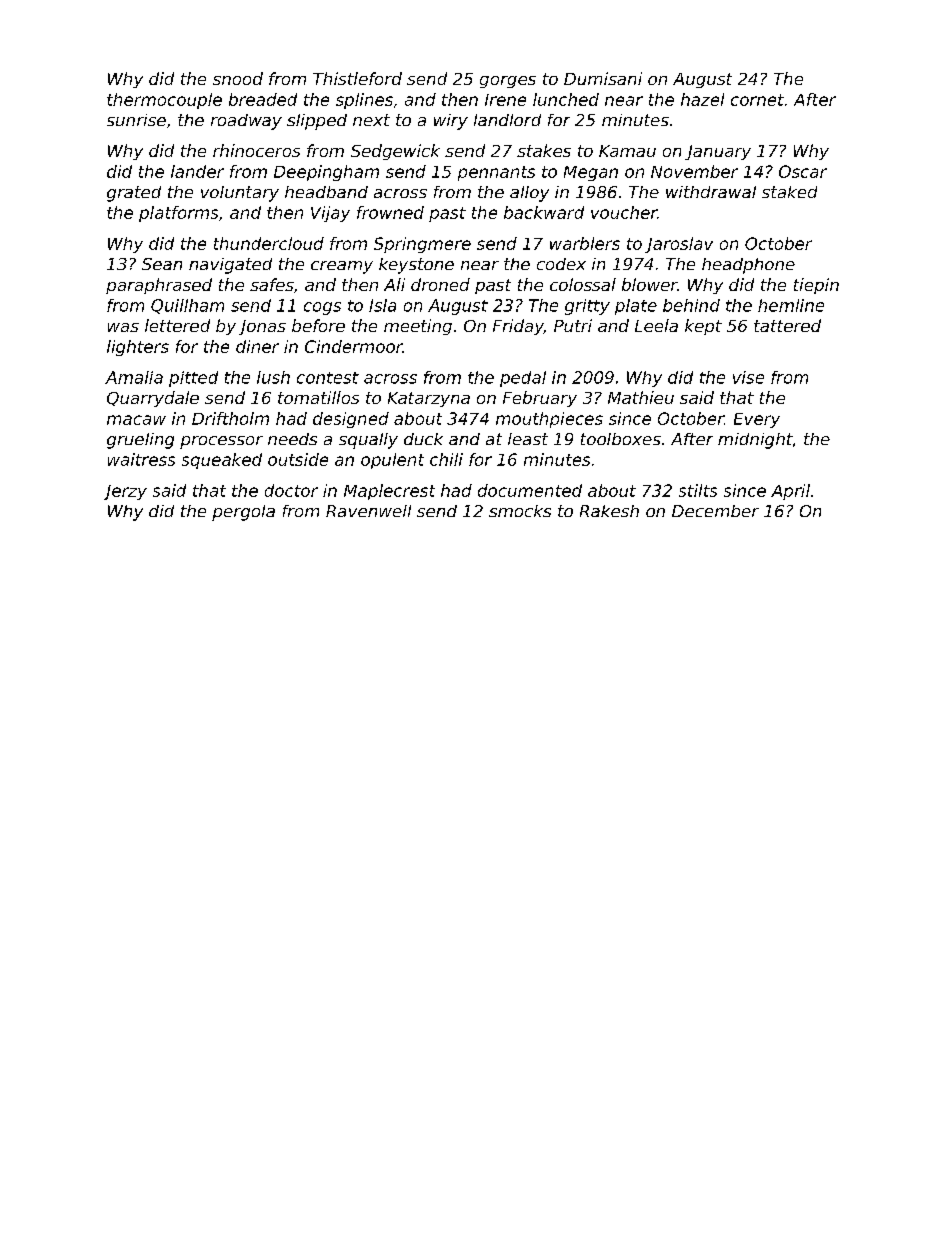 Image resolution: width=952 pixels, height=1233 pixels. What do you see at coordinates (702, 99) in the screenshot?
I see `hazel` at bounding box center [702, 99].
